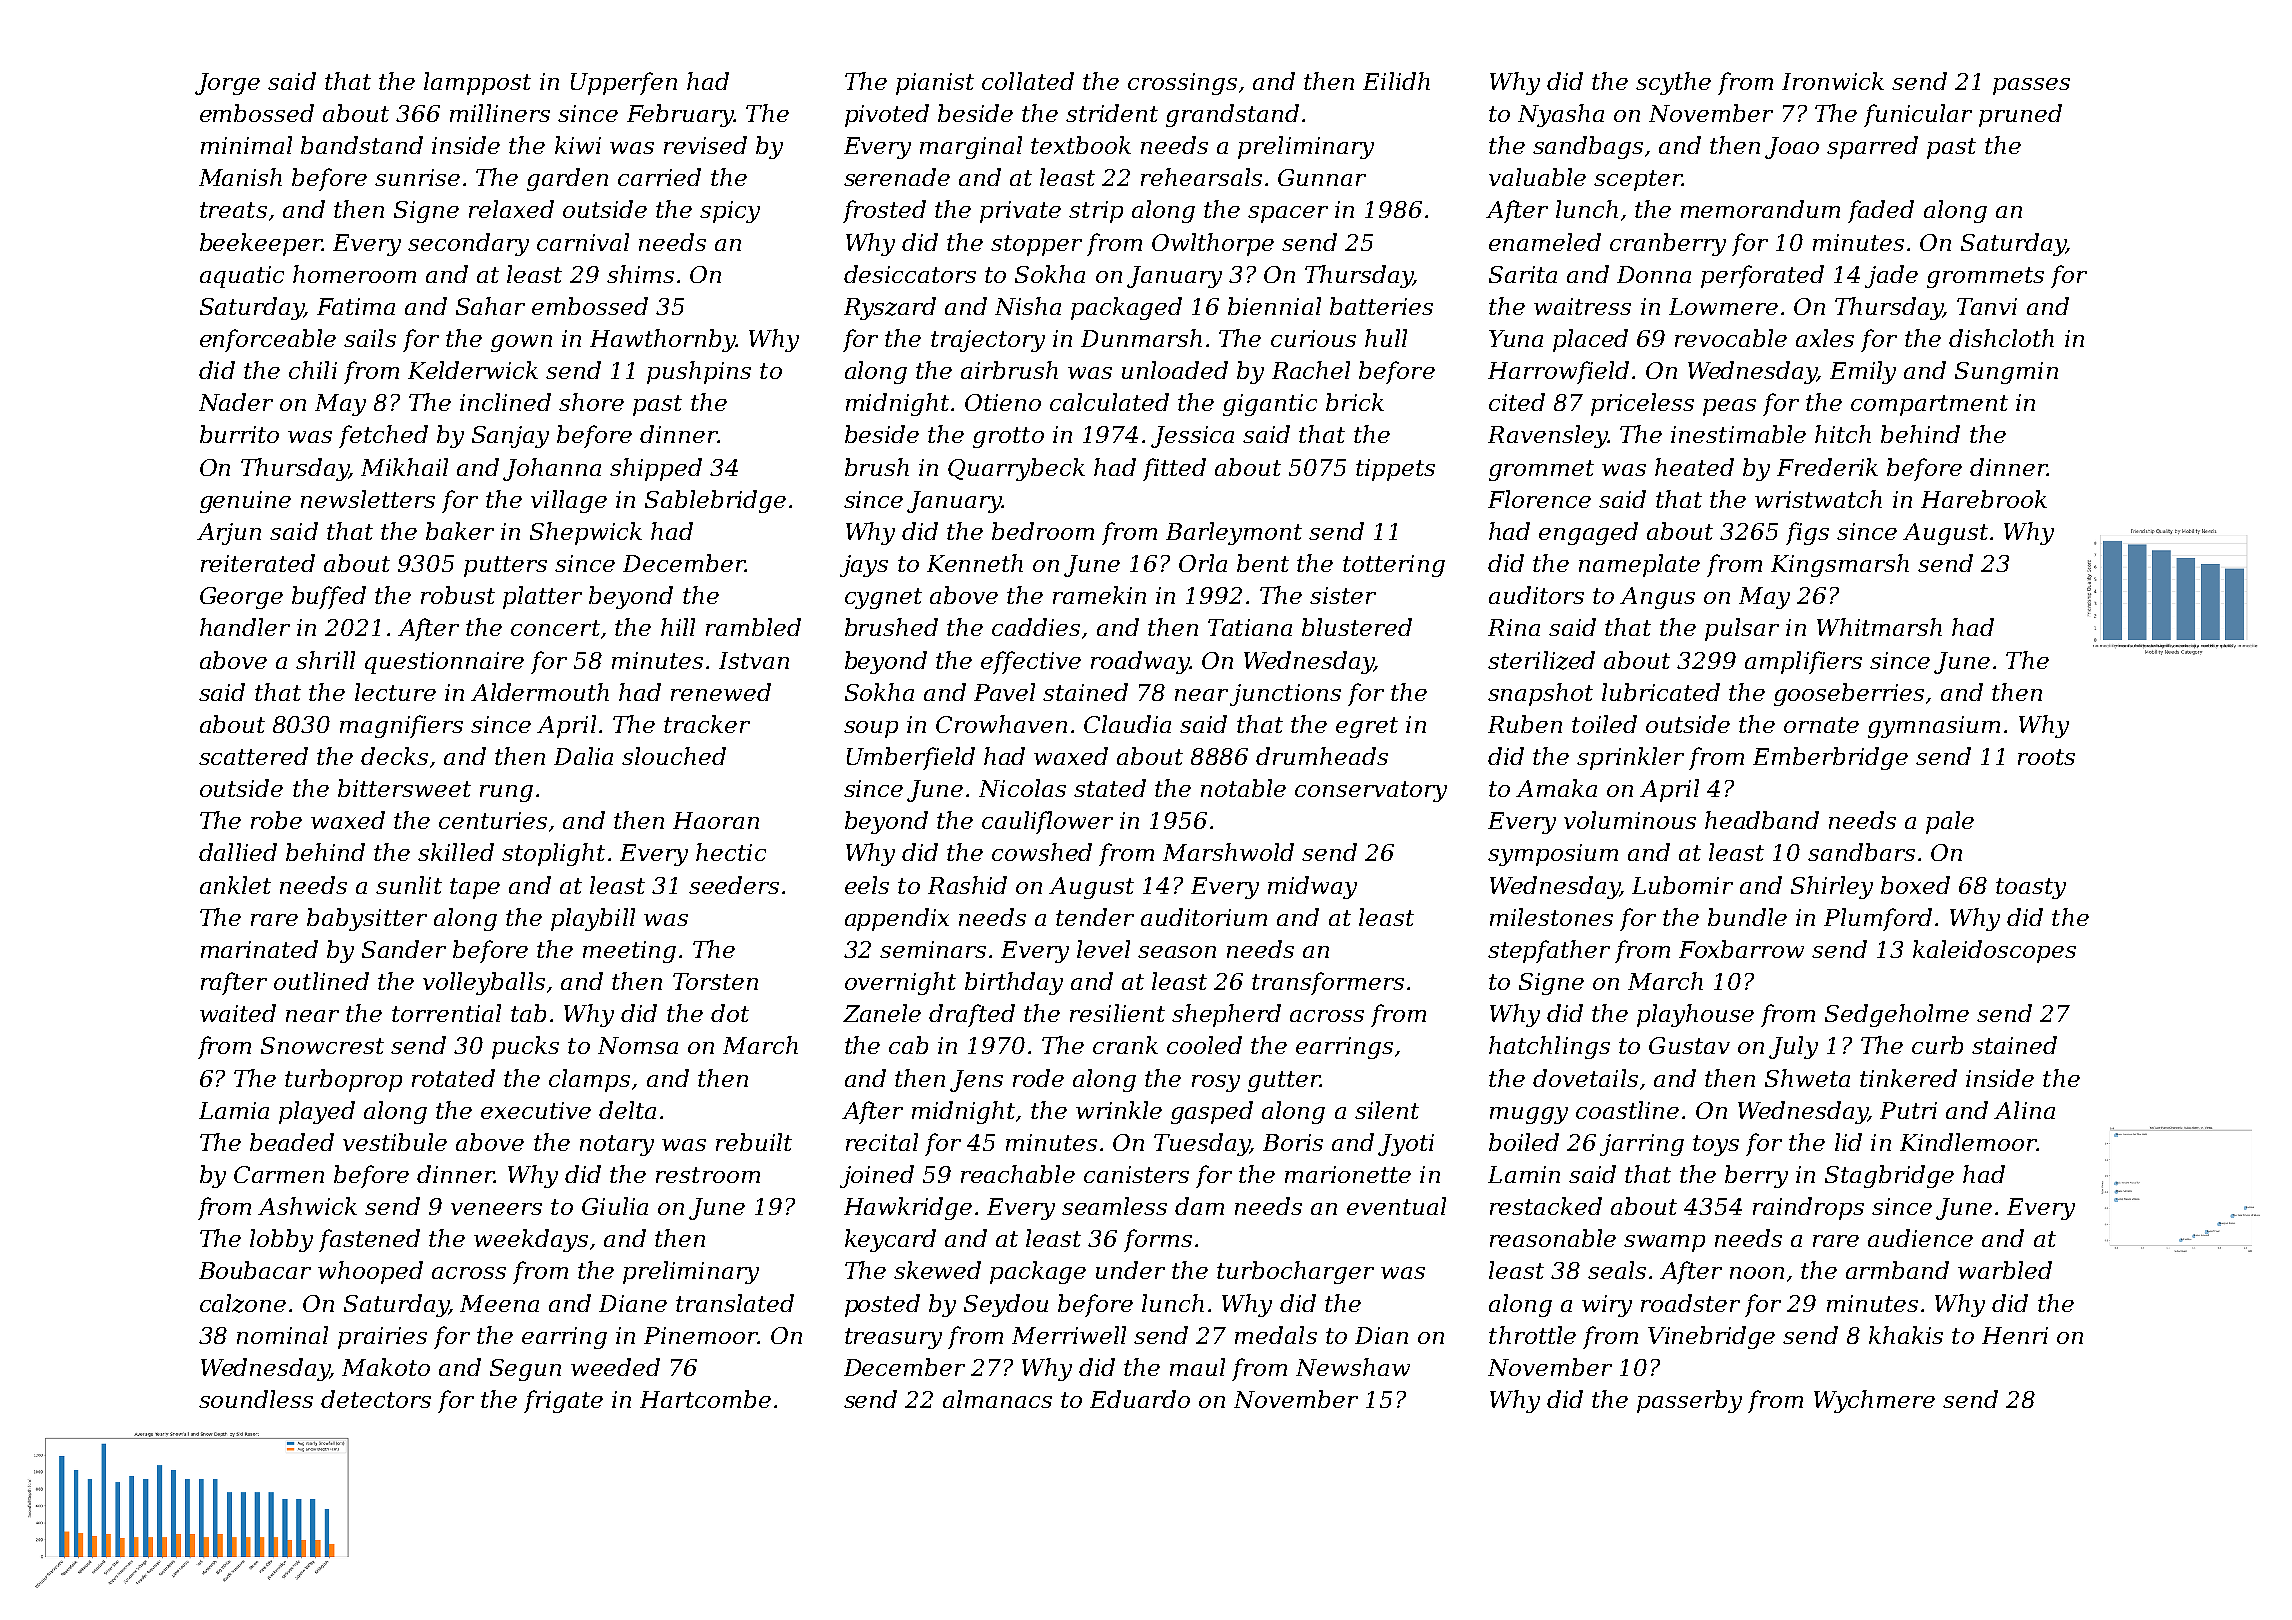  Describe the element at coordinates (997, 1399) in the page. I see `almanacs` at that location.
